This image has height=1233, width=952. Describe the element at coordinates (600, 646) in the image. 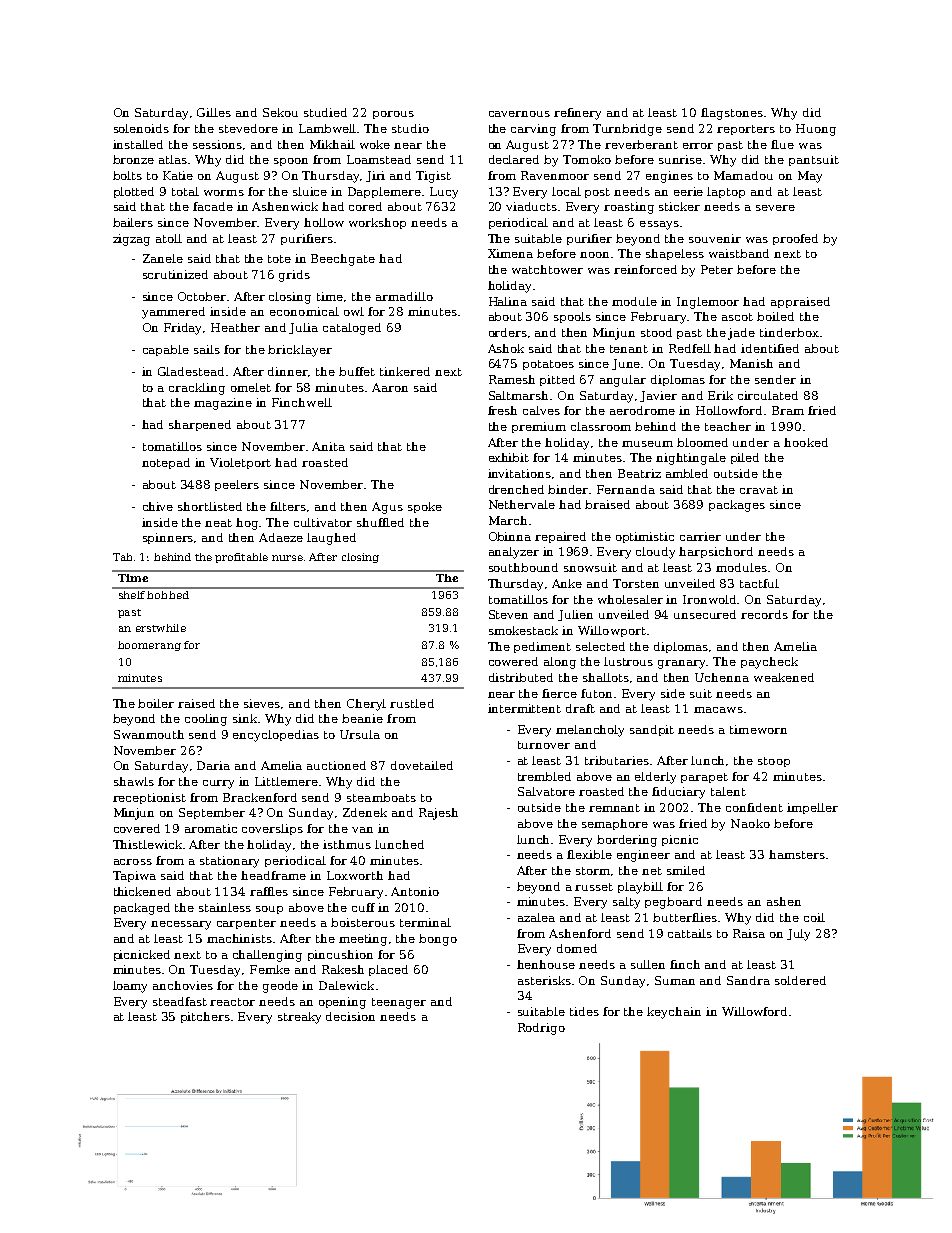

I see `selected` at that location.
